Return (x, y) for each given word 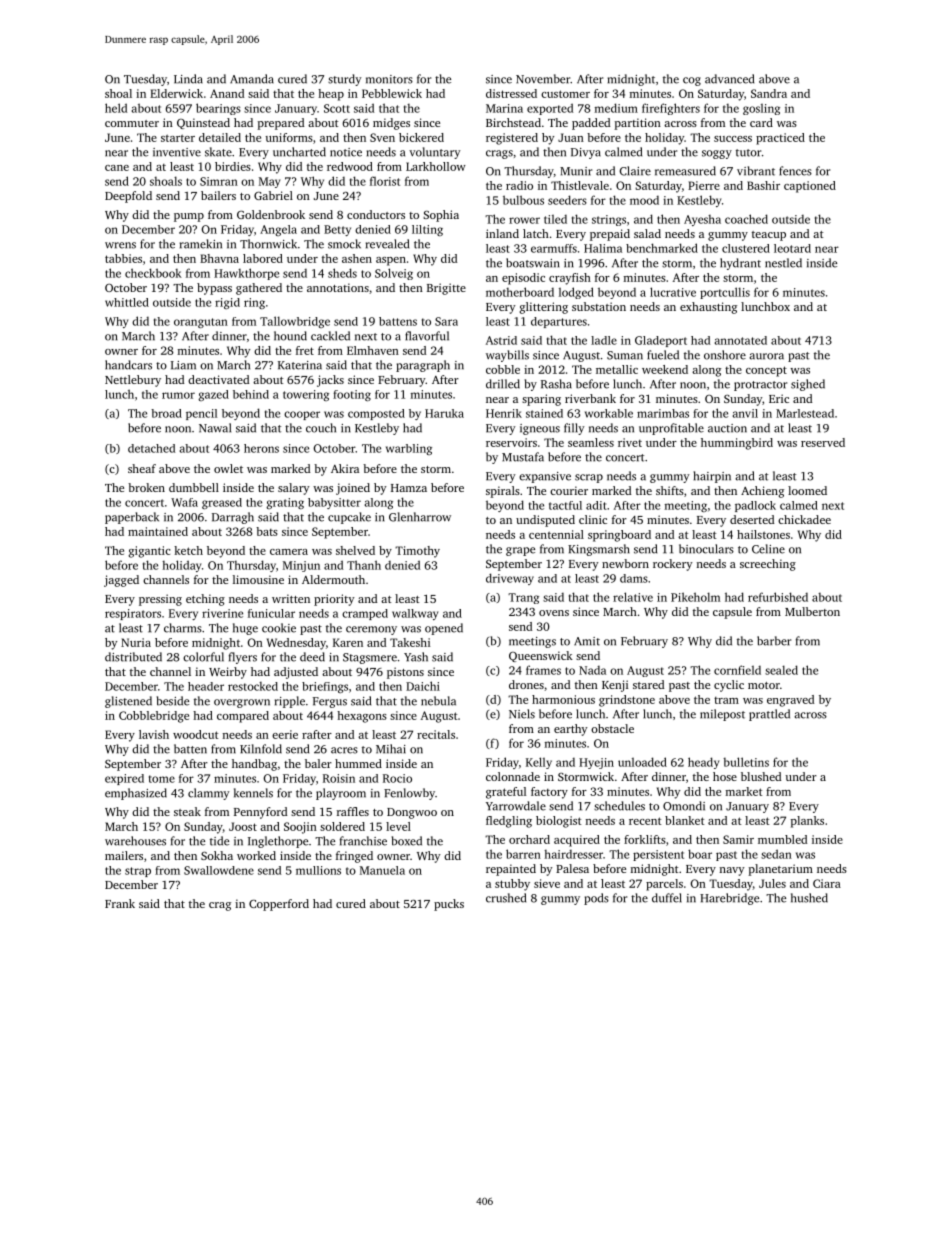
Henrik (504, 413)
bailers (218, 195)
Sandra (769, 93)
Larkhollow (436, 166)
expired (124, 779)
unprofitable (671, 429)
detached (151, 448)
